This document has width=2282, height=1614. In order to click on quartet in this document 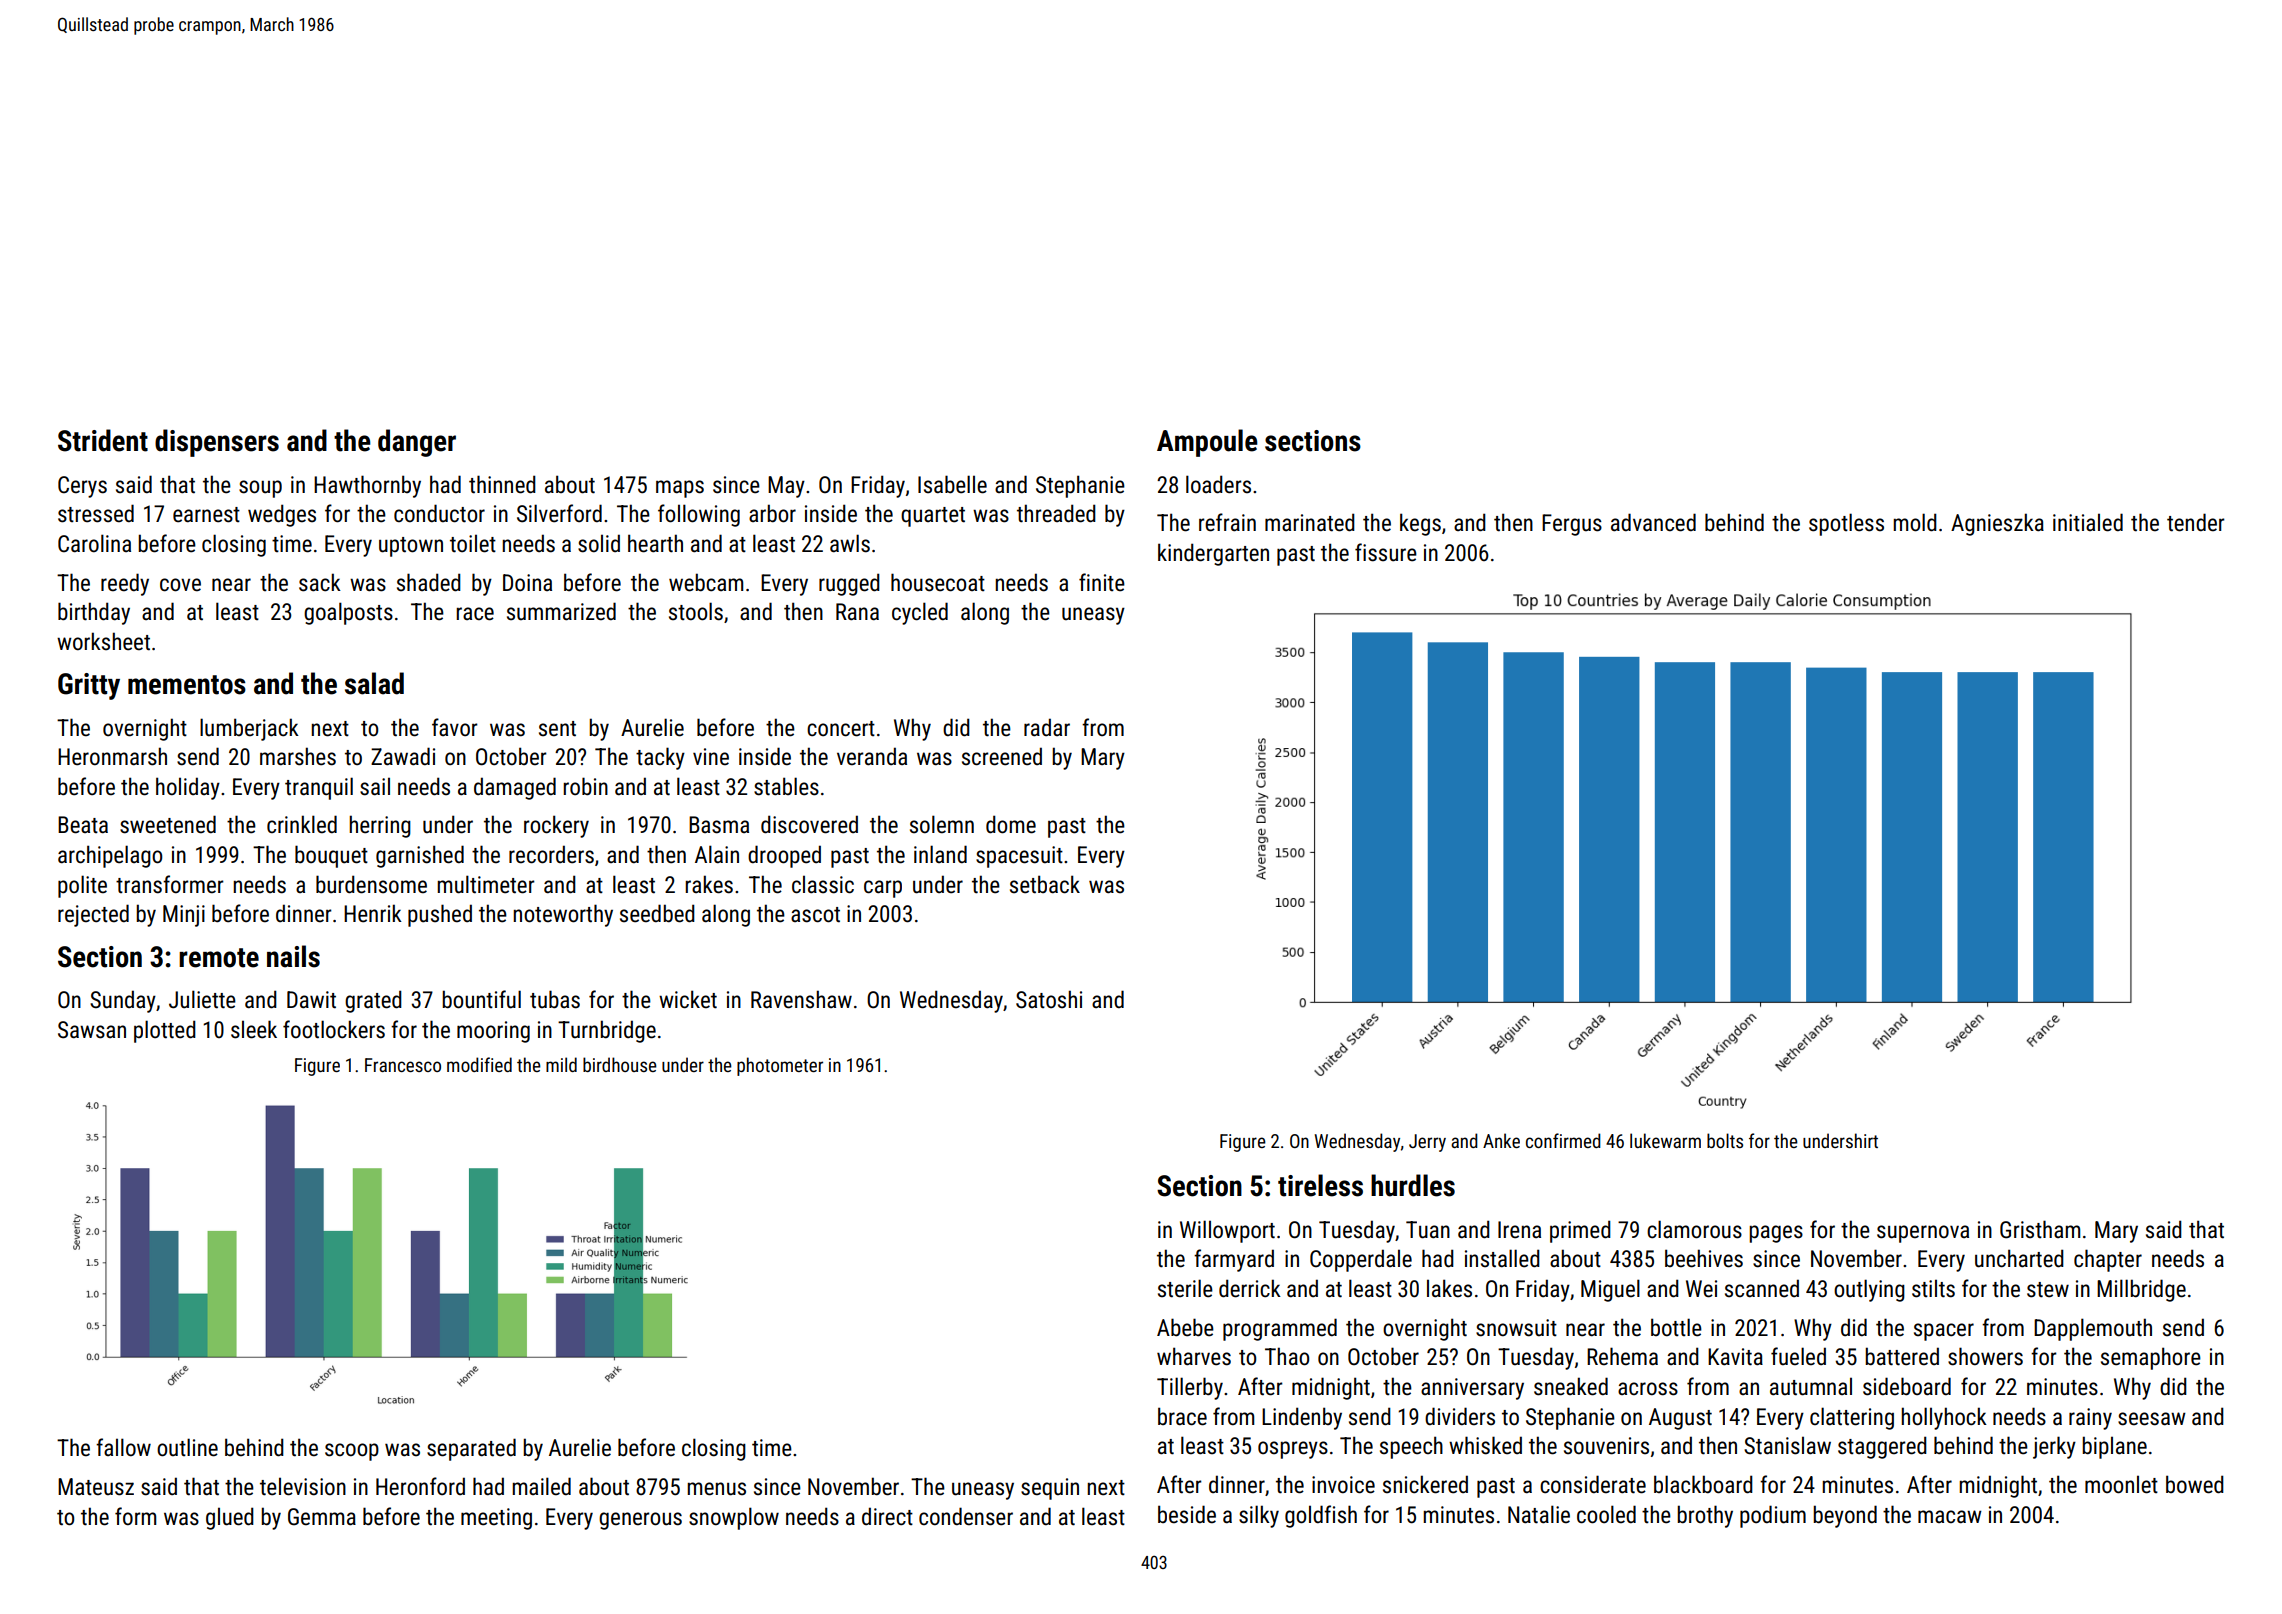, I will do `click(933, 517)`.
